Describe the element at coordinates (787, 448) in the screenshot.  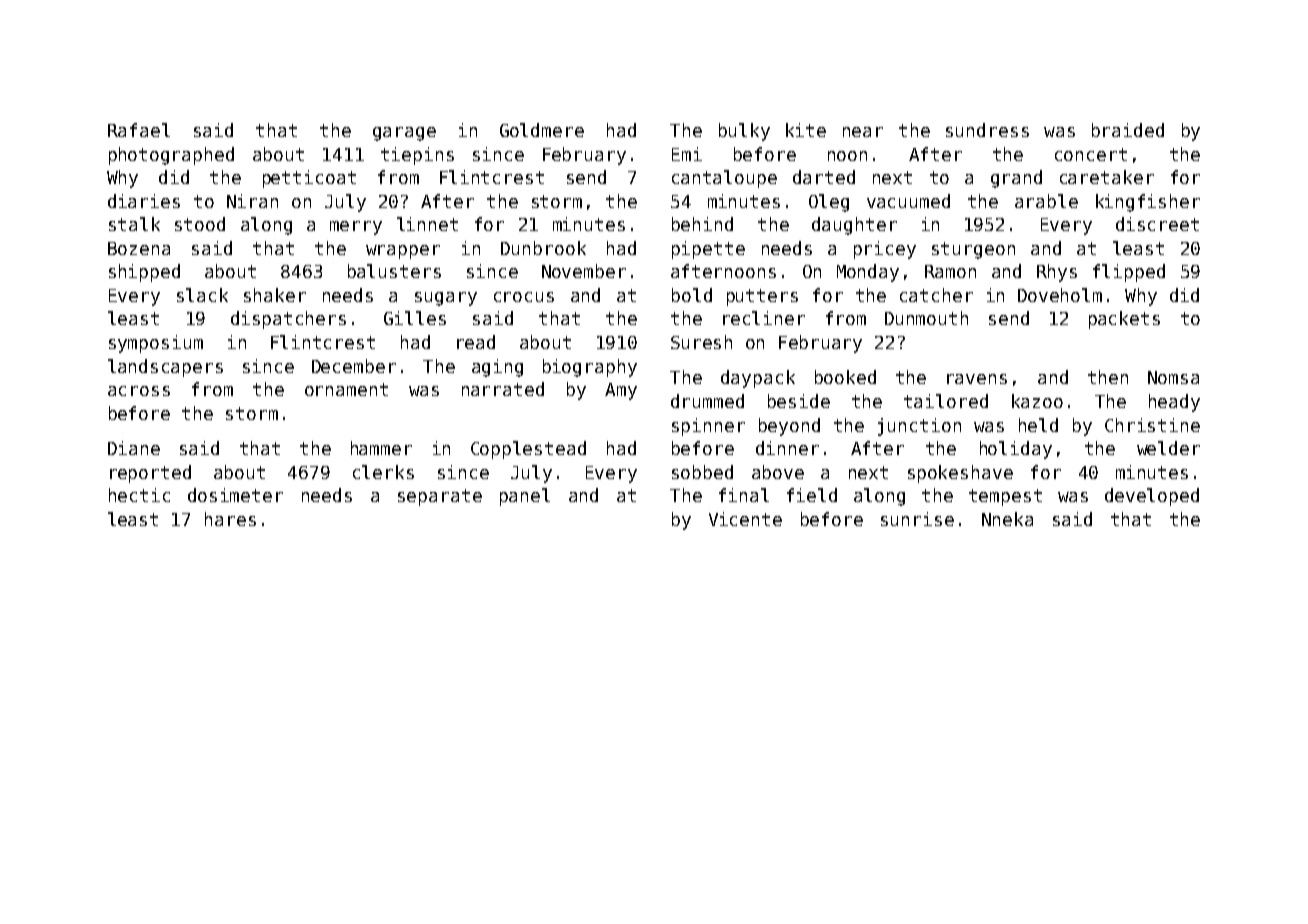
I see `dinner` at that location.
